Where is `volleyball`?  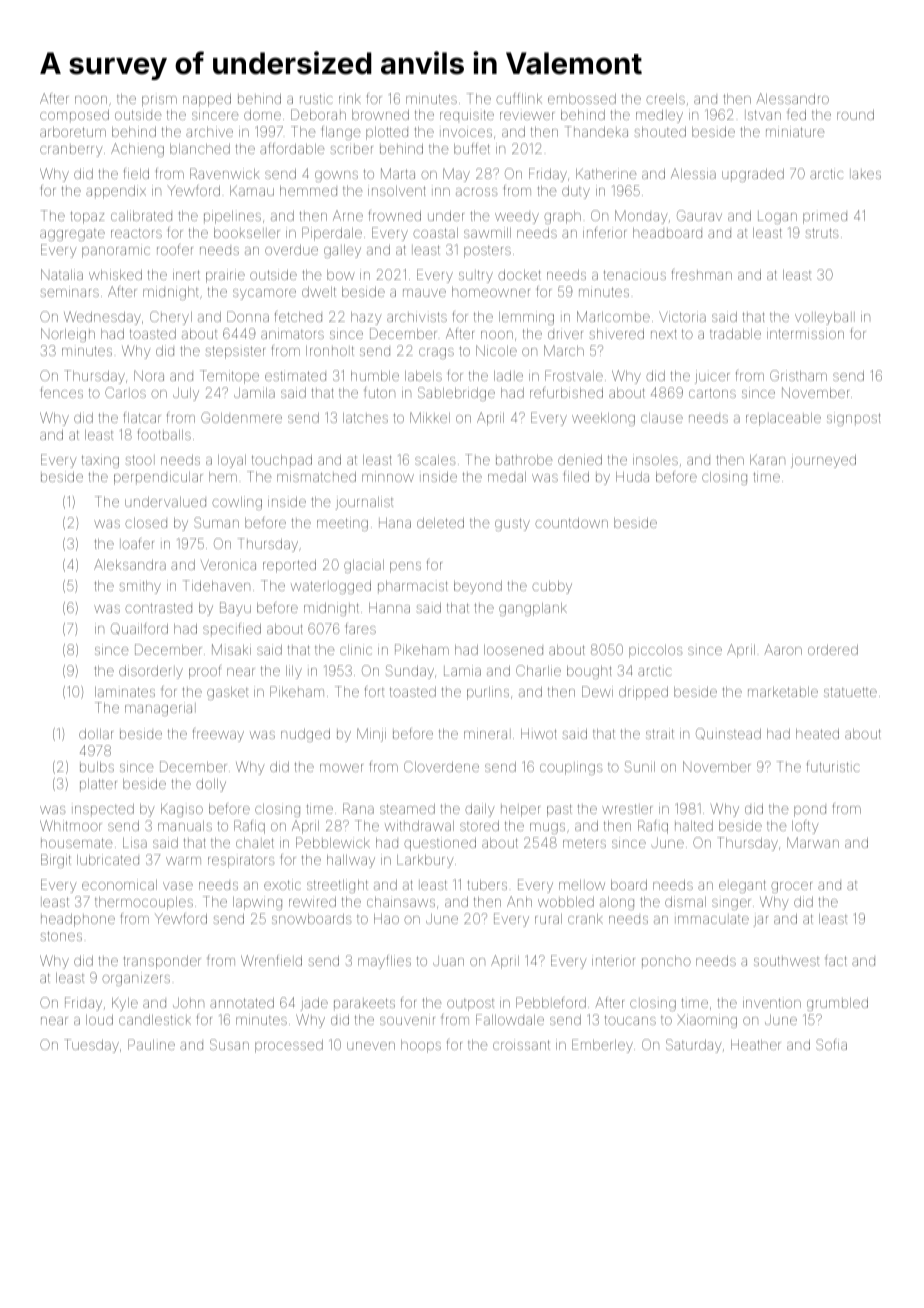
volleyball is located at coordinates (825, 318).
